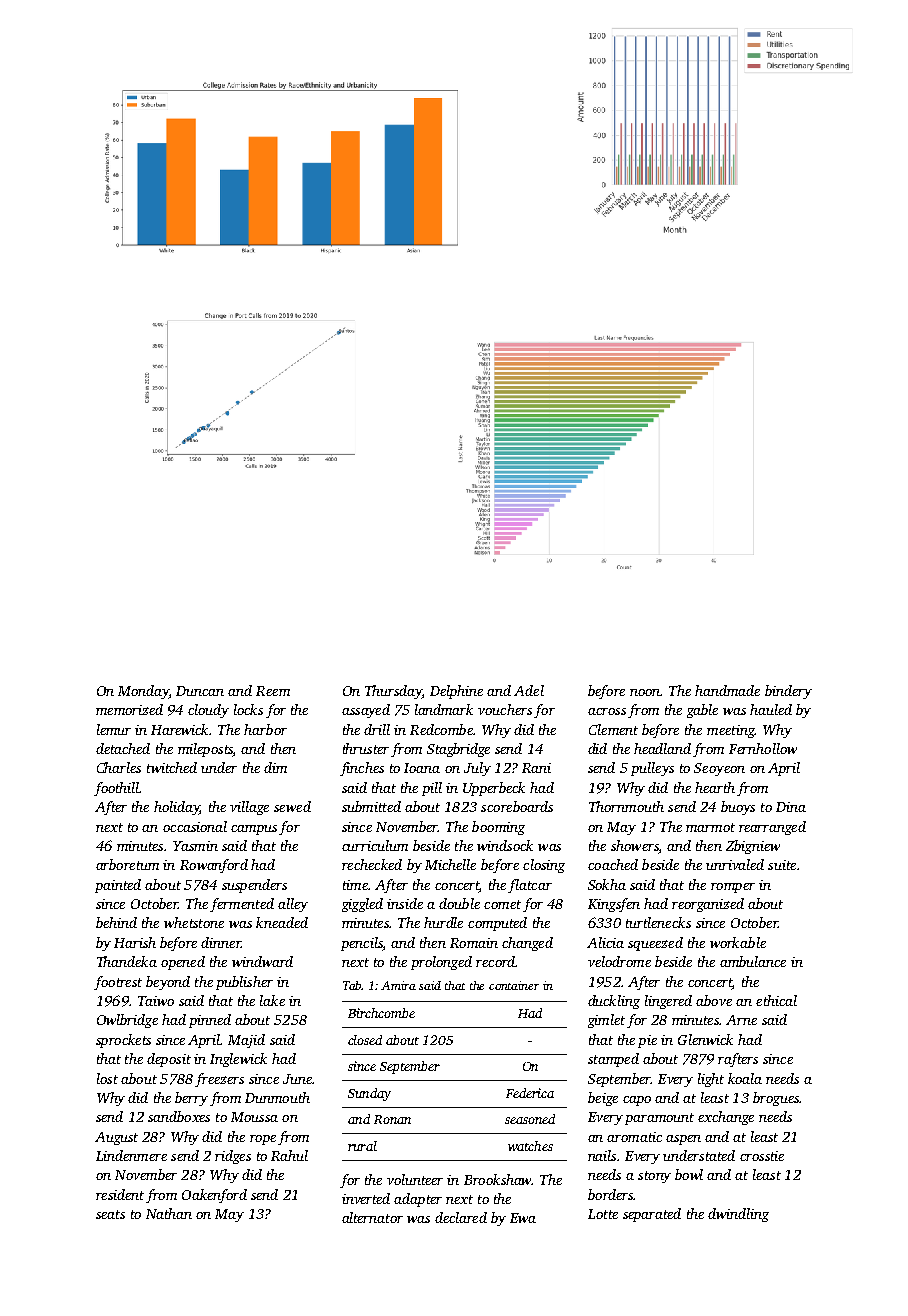  I want to click on pulleys, so click(652, 769).
